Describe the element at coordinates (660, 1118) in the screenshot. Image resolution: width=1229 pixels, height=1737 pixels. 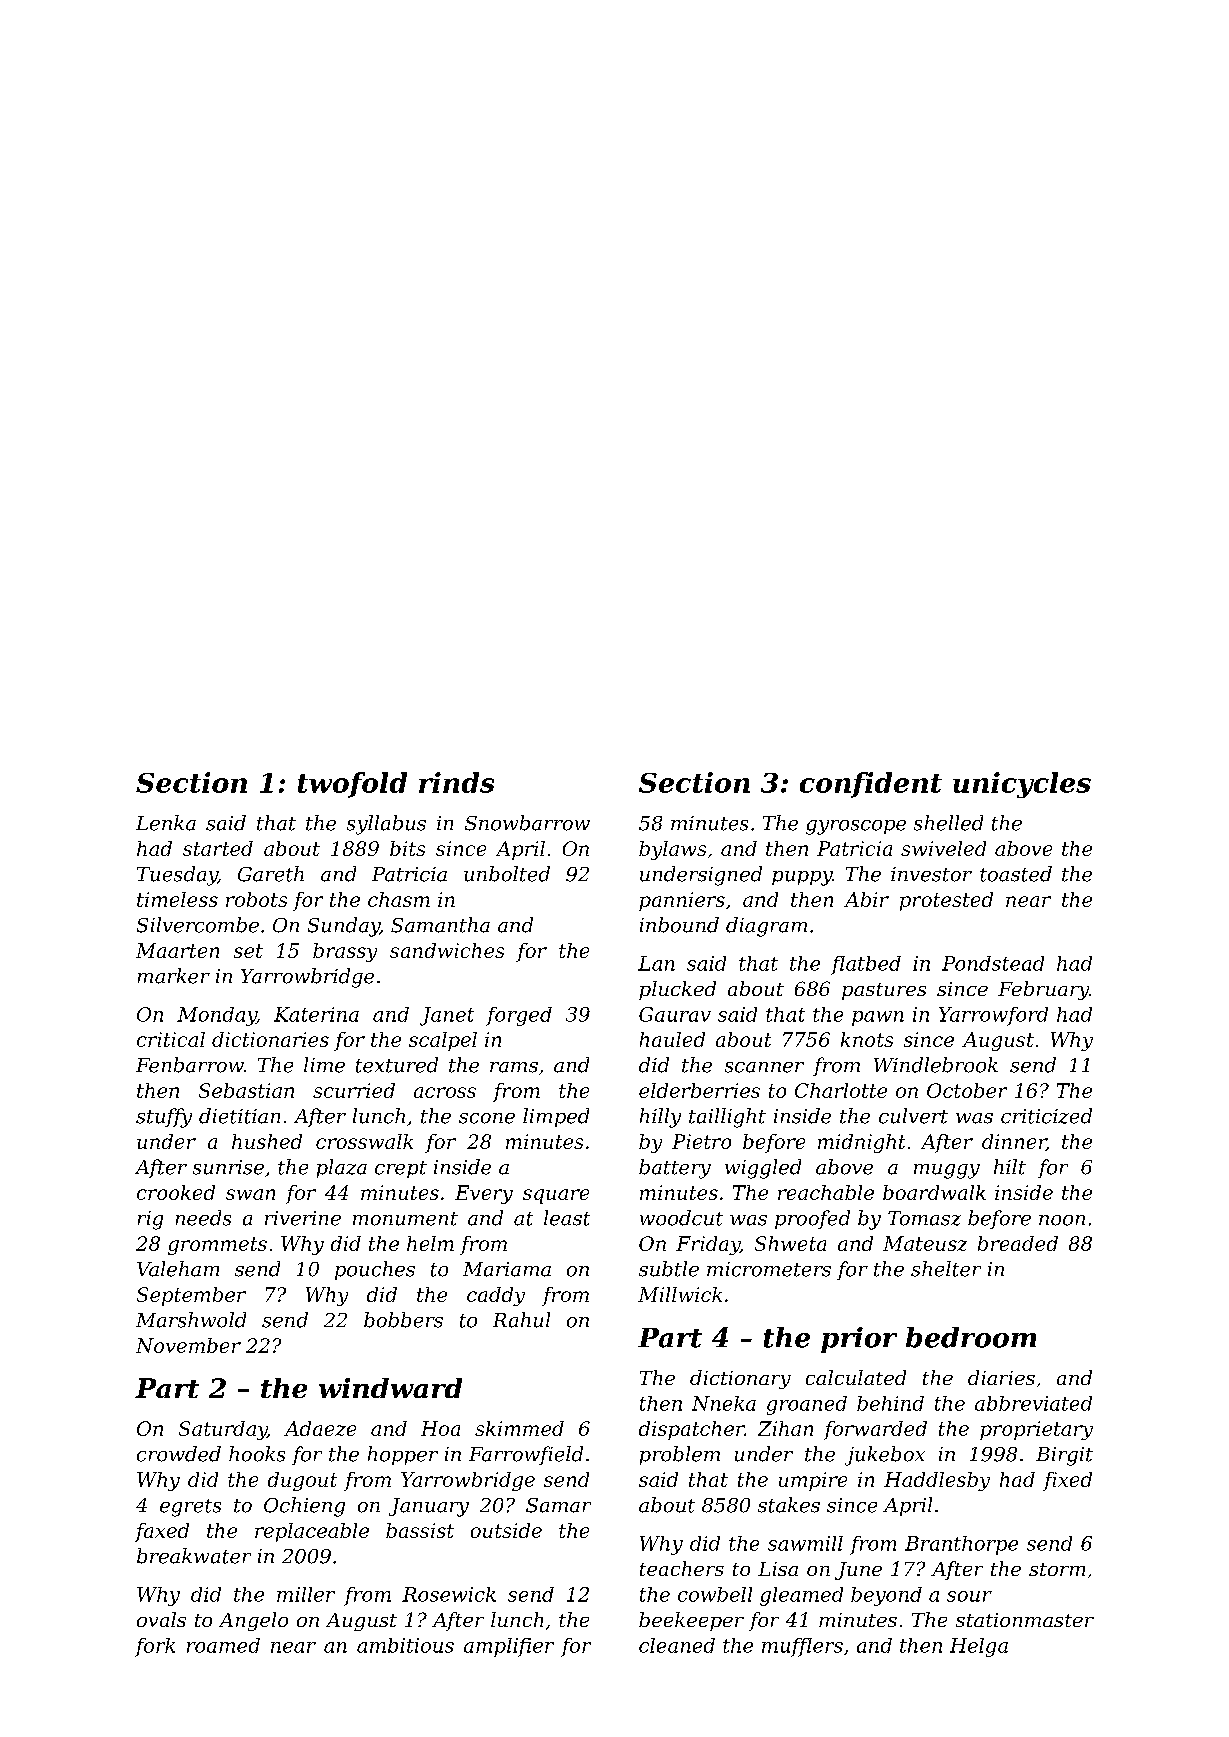
I see `hilly` at that location.
